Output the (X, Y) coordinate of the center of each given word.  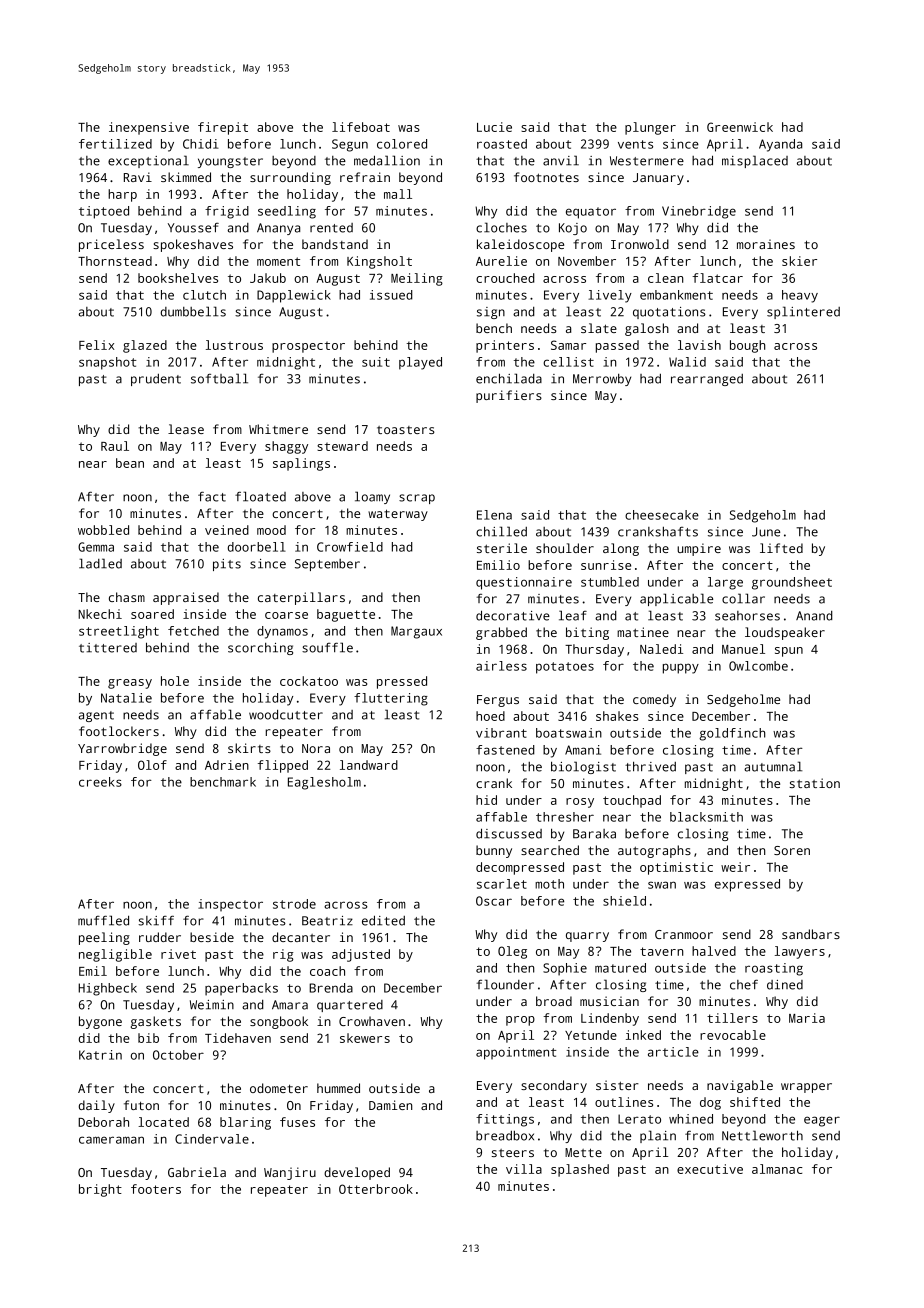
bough (747, 346)
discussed (509, 833)
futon (141, 1105)
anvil (561, 160)
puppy (681, 668)
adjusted (361, 955)
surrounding (290, 178)
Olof (152, 765)
